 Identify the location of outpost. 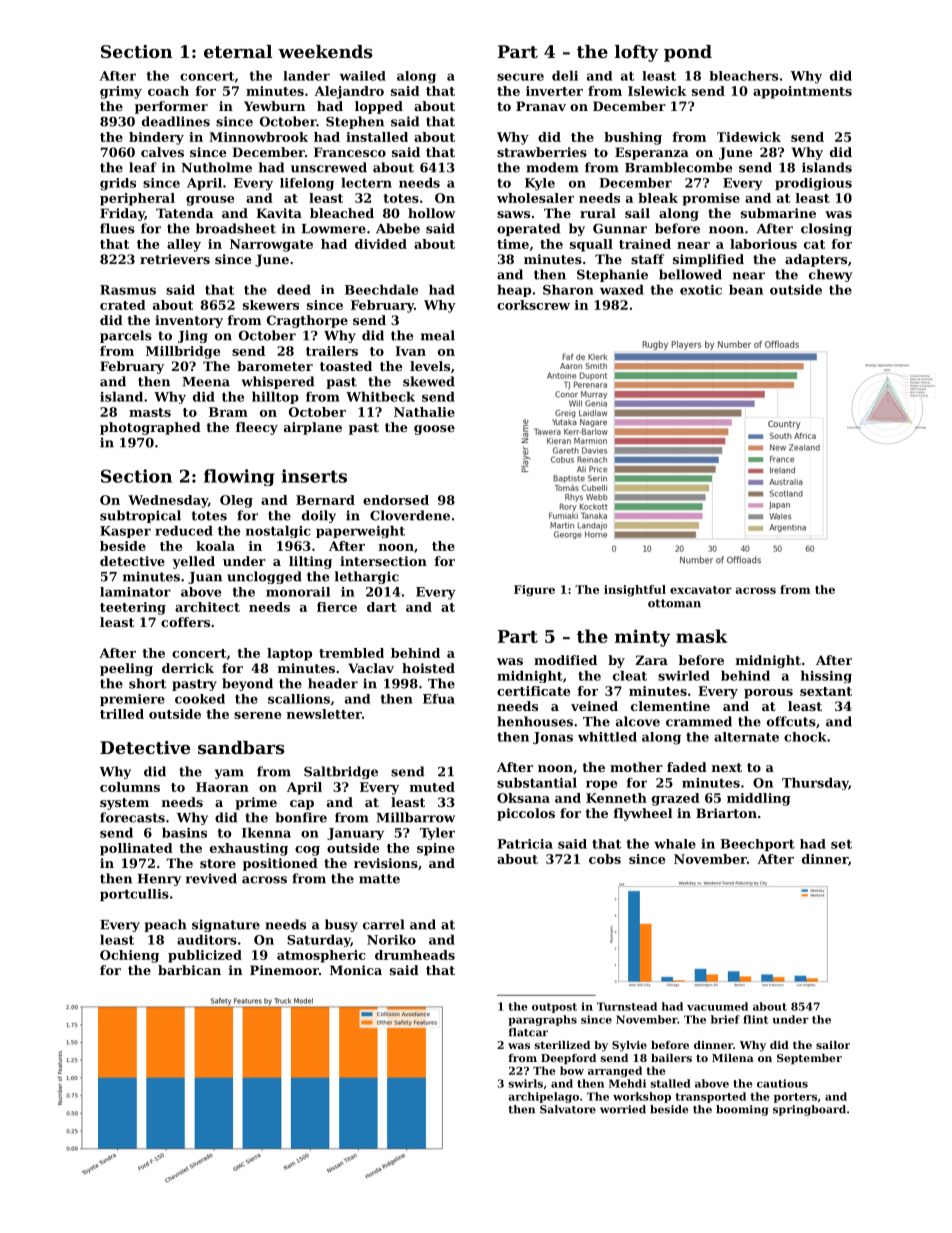
(554, 1008).
